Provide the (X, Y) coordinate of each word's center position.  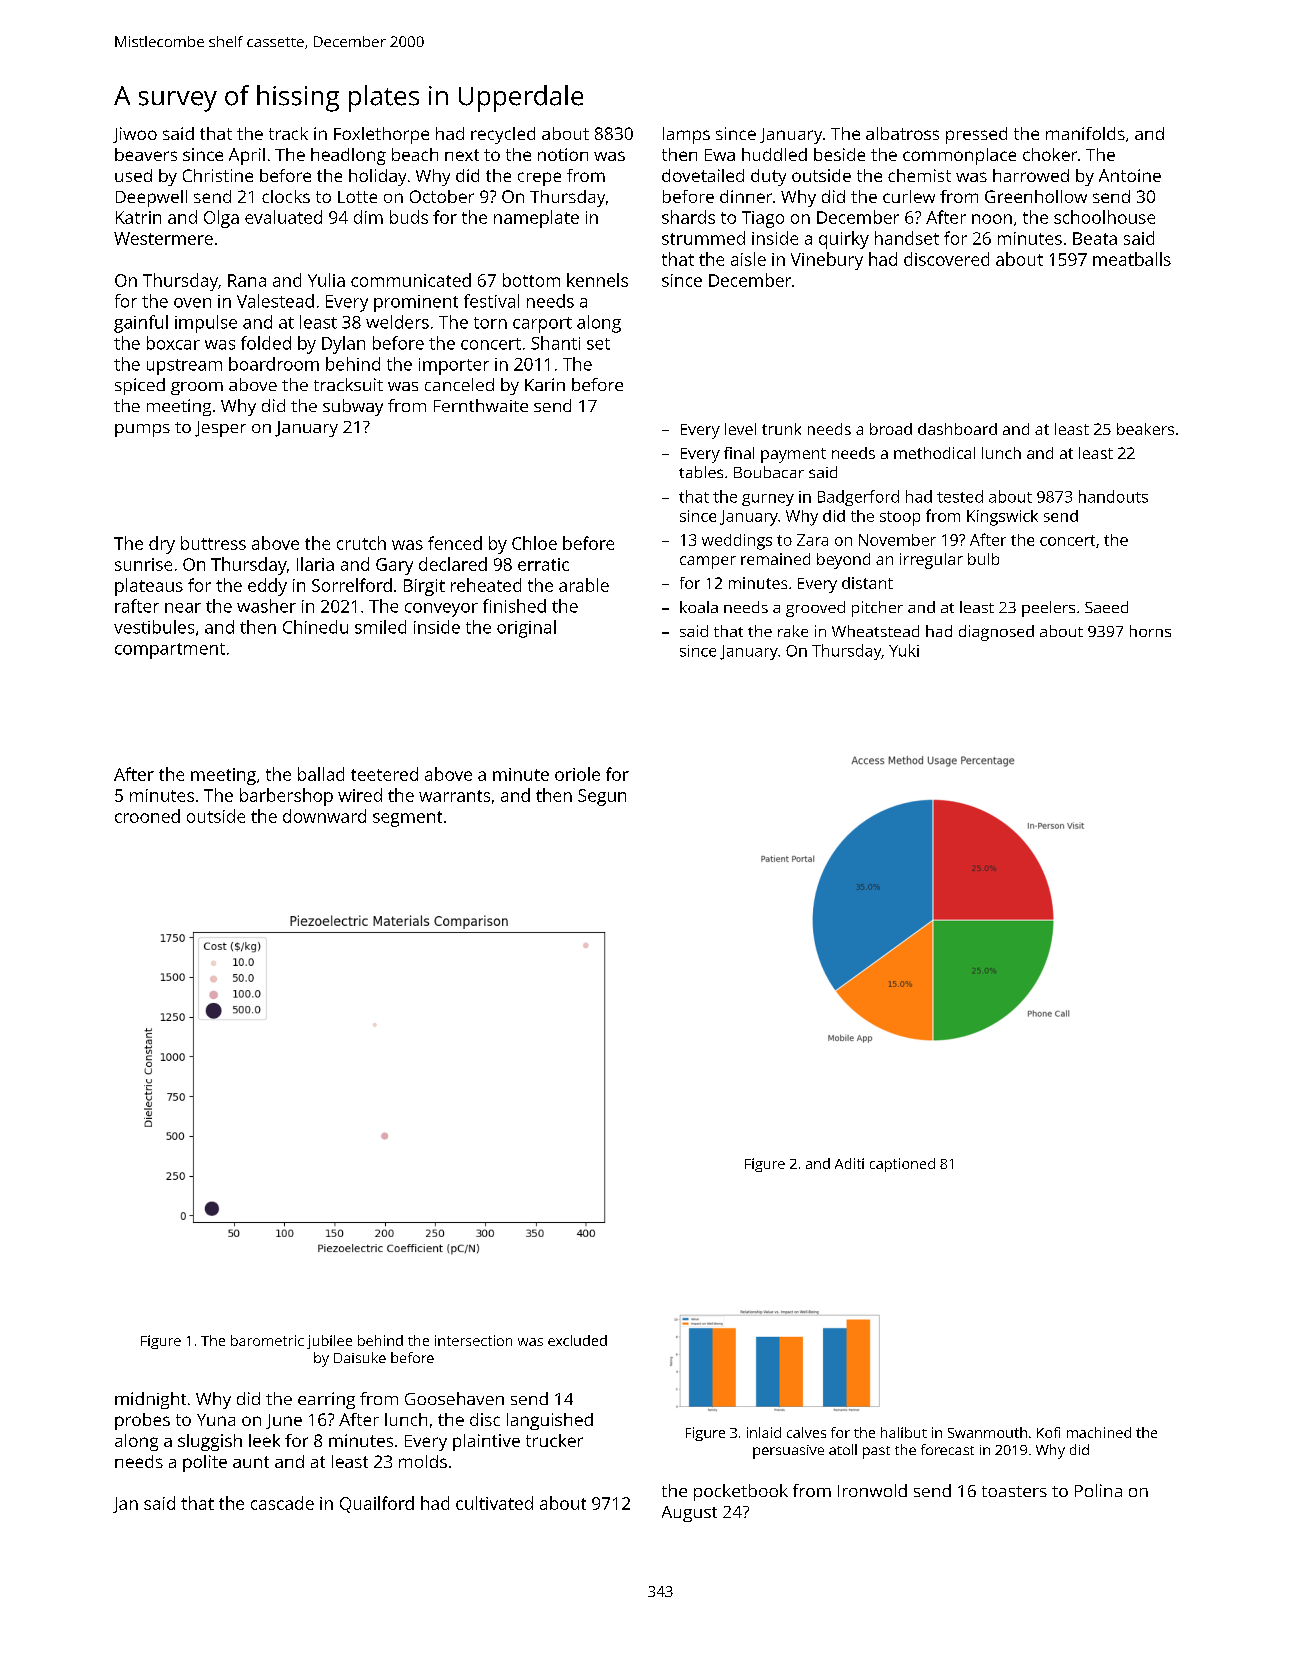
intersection (473, 1340)
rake (793, 631)
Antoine (1130, 175)
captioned (902, 1165)
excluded (577, 1340)
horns (1150, 631)
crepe (539, 179)
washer (266, 606)
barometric (267, 1340)
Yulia (326, 280)
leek (264, 1440)
